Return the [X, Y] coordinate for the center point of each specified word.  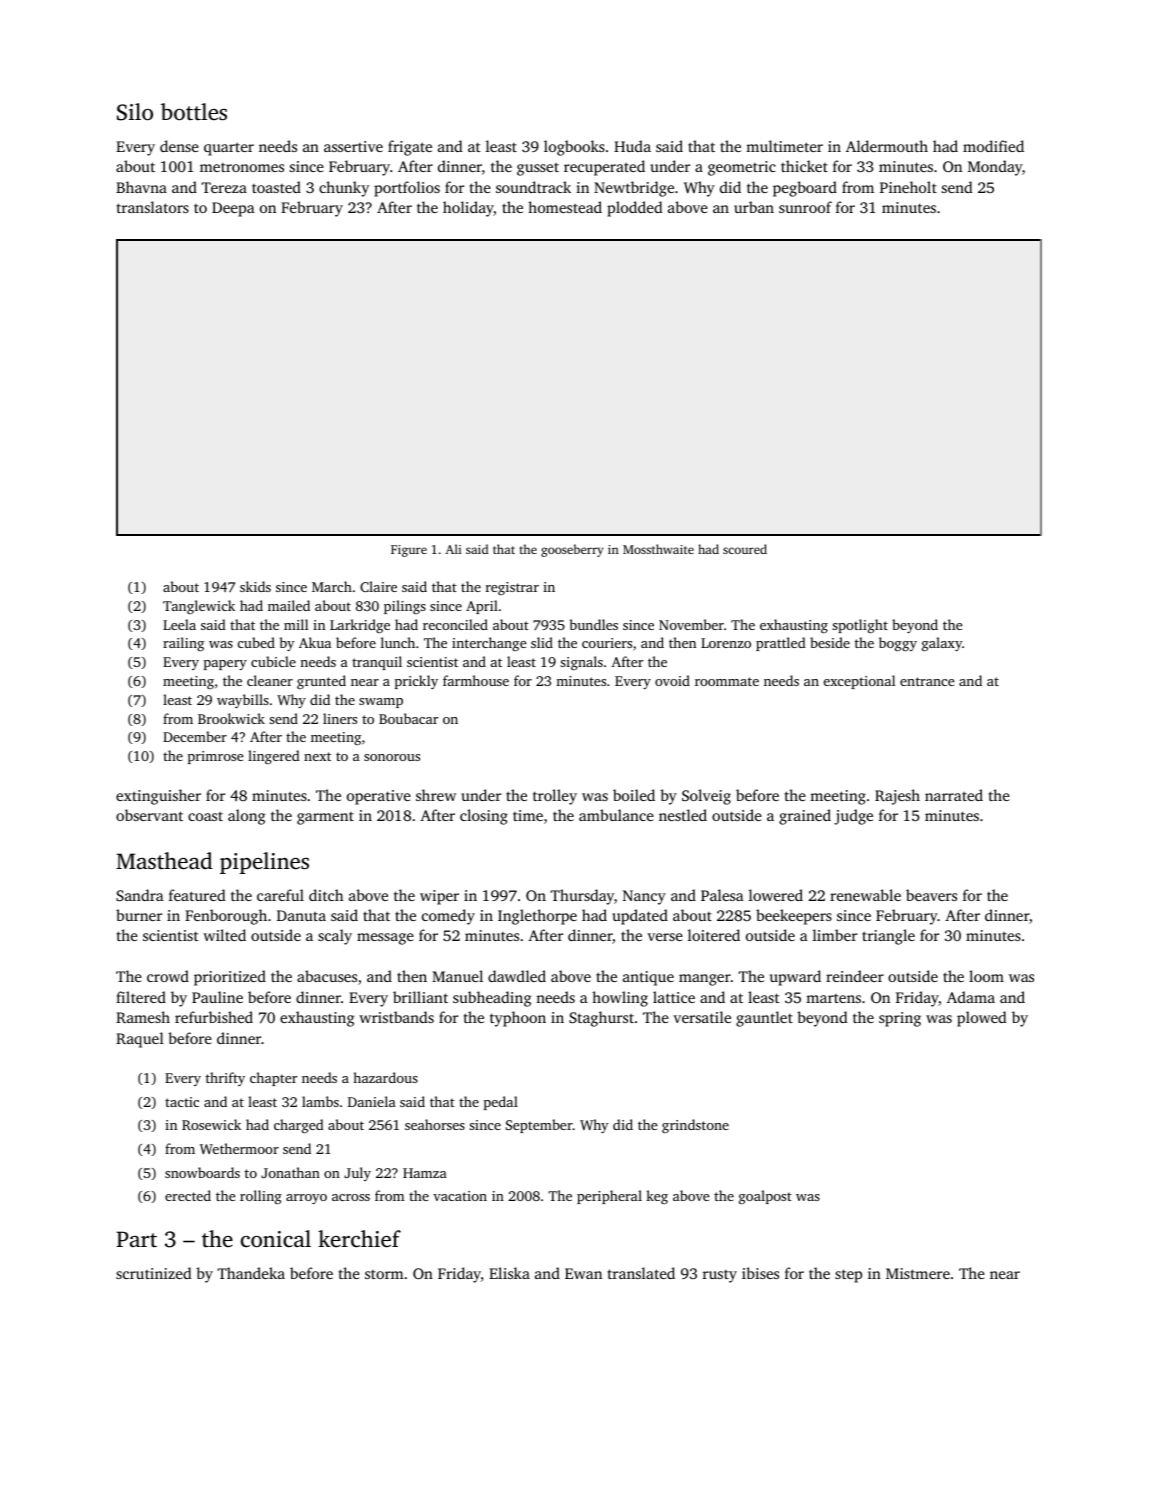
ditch [326, 895]
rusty [720, 1276]
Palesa [722, 895]
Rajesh [897, 797]
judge [853, 817]
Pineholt [908, 187]
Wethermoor [239, 1148]
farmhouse [476, 680]
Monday [995, 168]
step [848, 1276]
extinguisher [158, 797]
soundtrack [533, 187]
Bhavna [141, 187]
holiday [468, 209]
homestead [565, 207]
